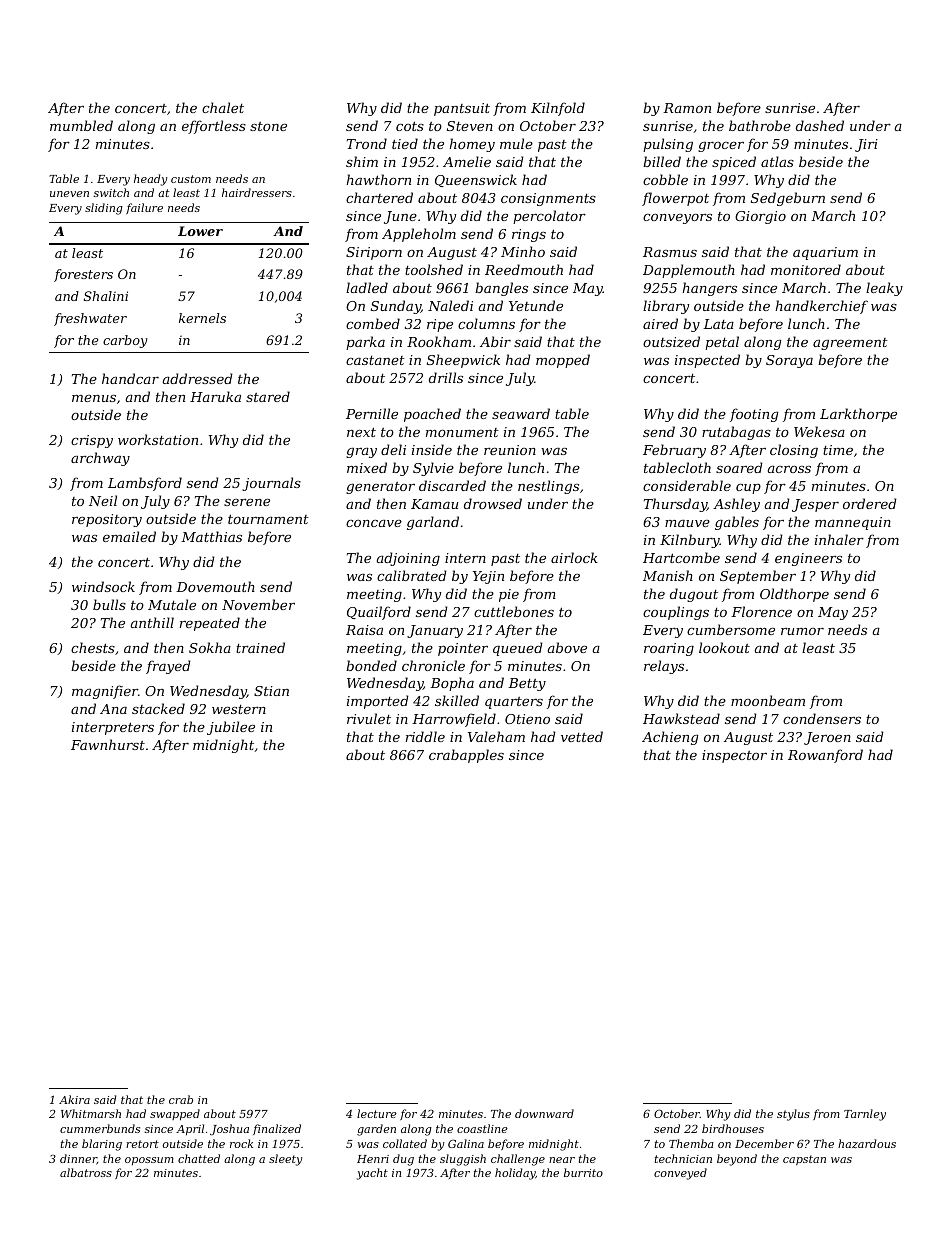 The width and height of the document is (952, 1233). I want to click on mopped, so click(563, 361).
